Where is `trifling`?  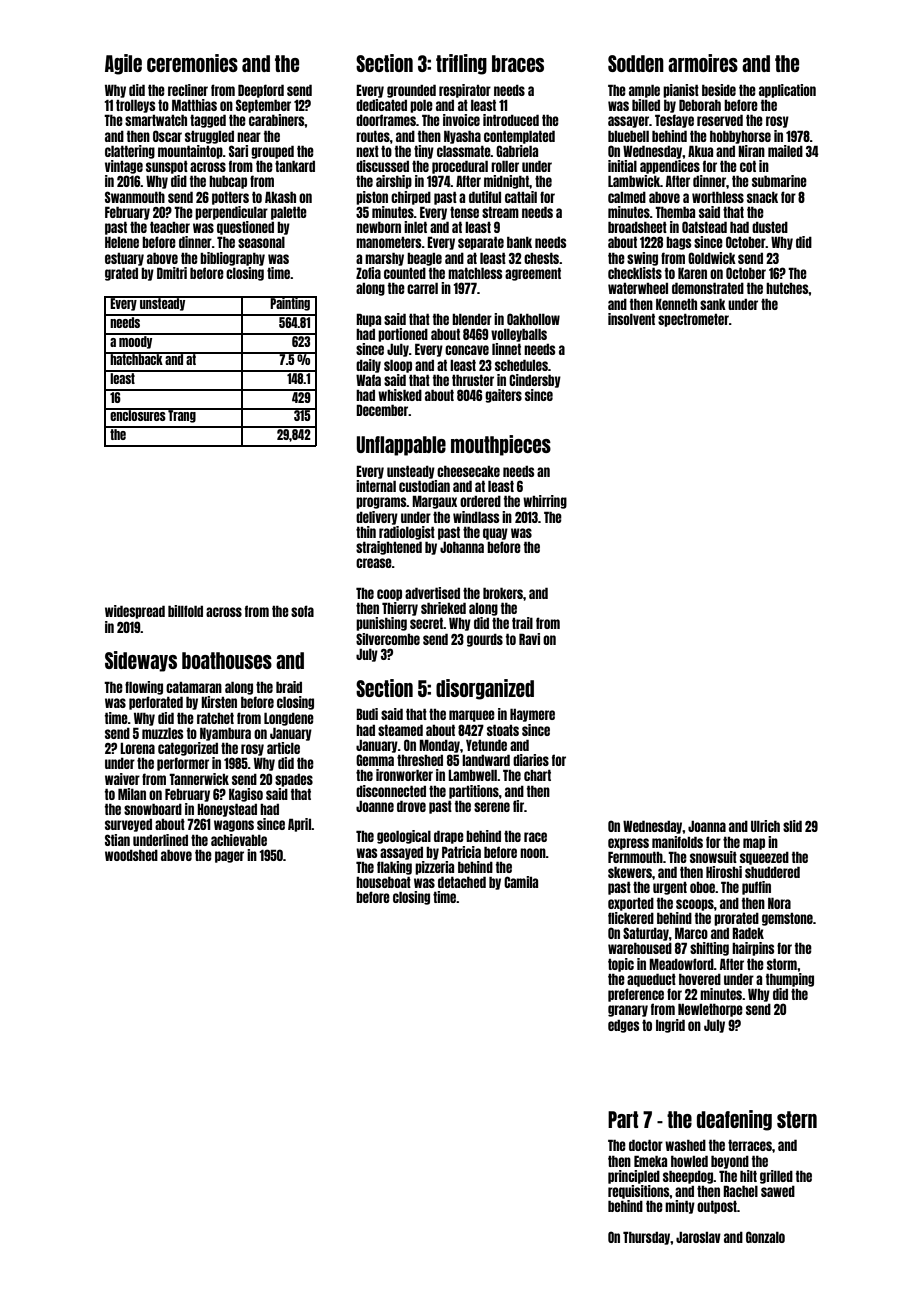 trifling is located at coordinates (461, 64).
